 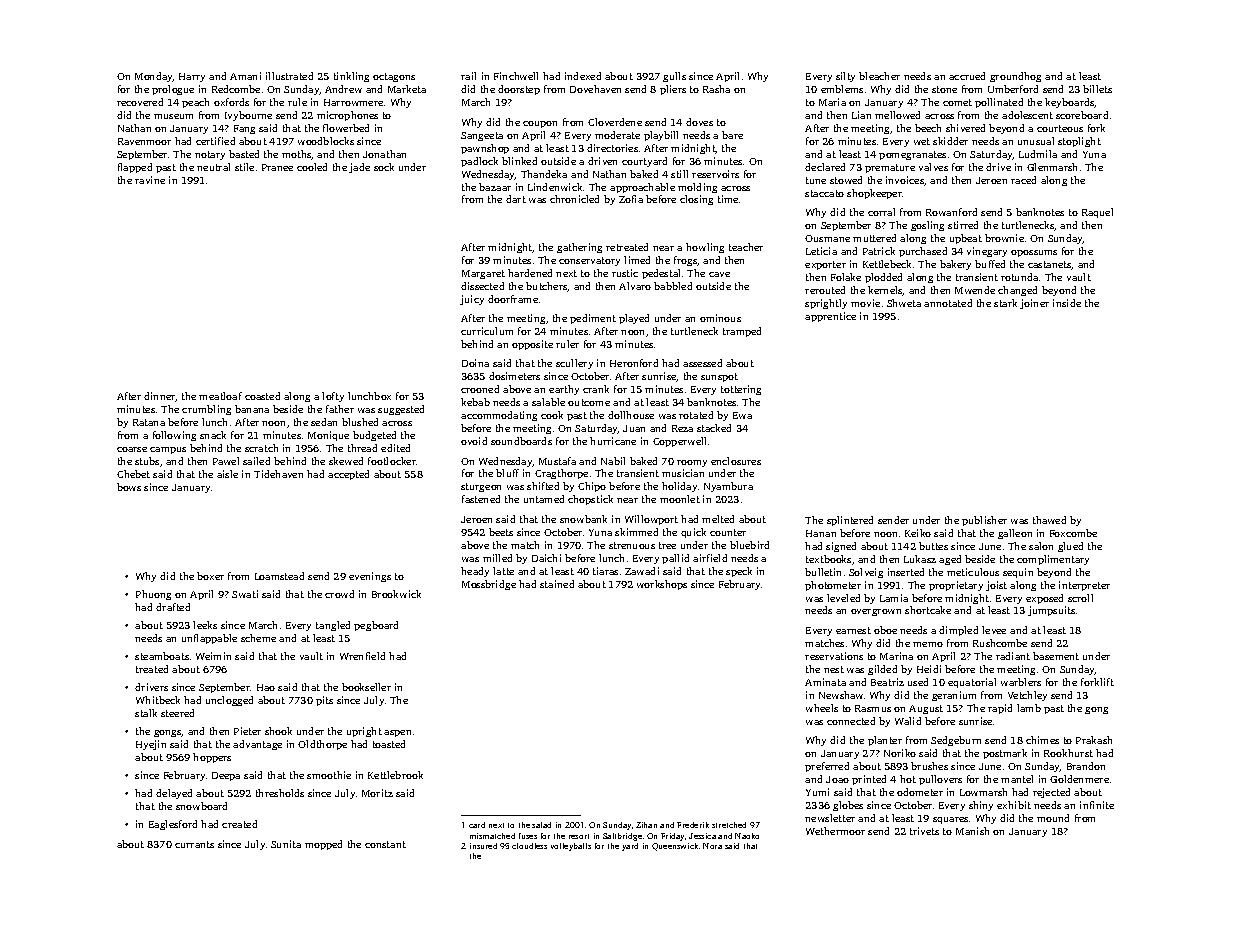 What do you see at coordinates (1073, 533) in the document?
I see `Foxcombe` at bounding box center [1073, 533].
